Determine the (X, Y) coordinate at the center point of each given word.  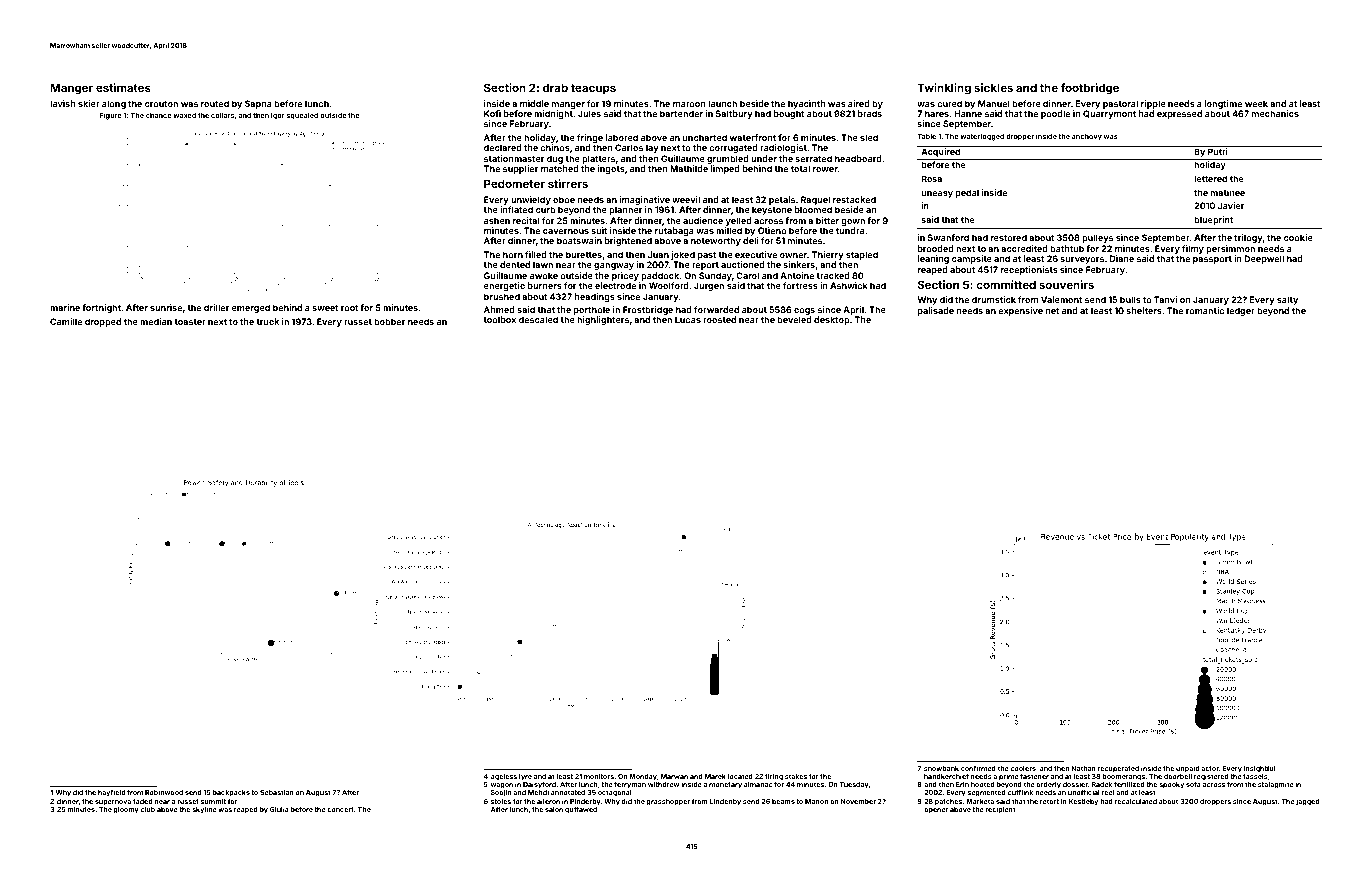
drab (555, 87)
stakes (796, 776)
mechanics (1275, 113)
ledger (1241, 311)
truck (267, 321)
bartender (681, 113)
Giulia (279, 809)
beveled (794, 319)
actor (1210, 768)
